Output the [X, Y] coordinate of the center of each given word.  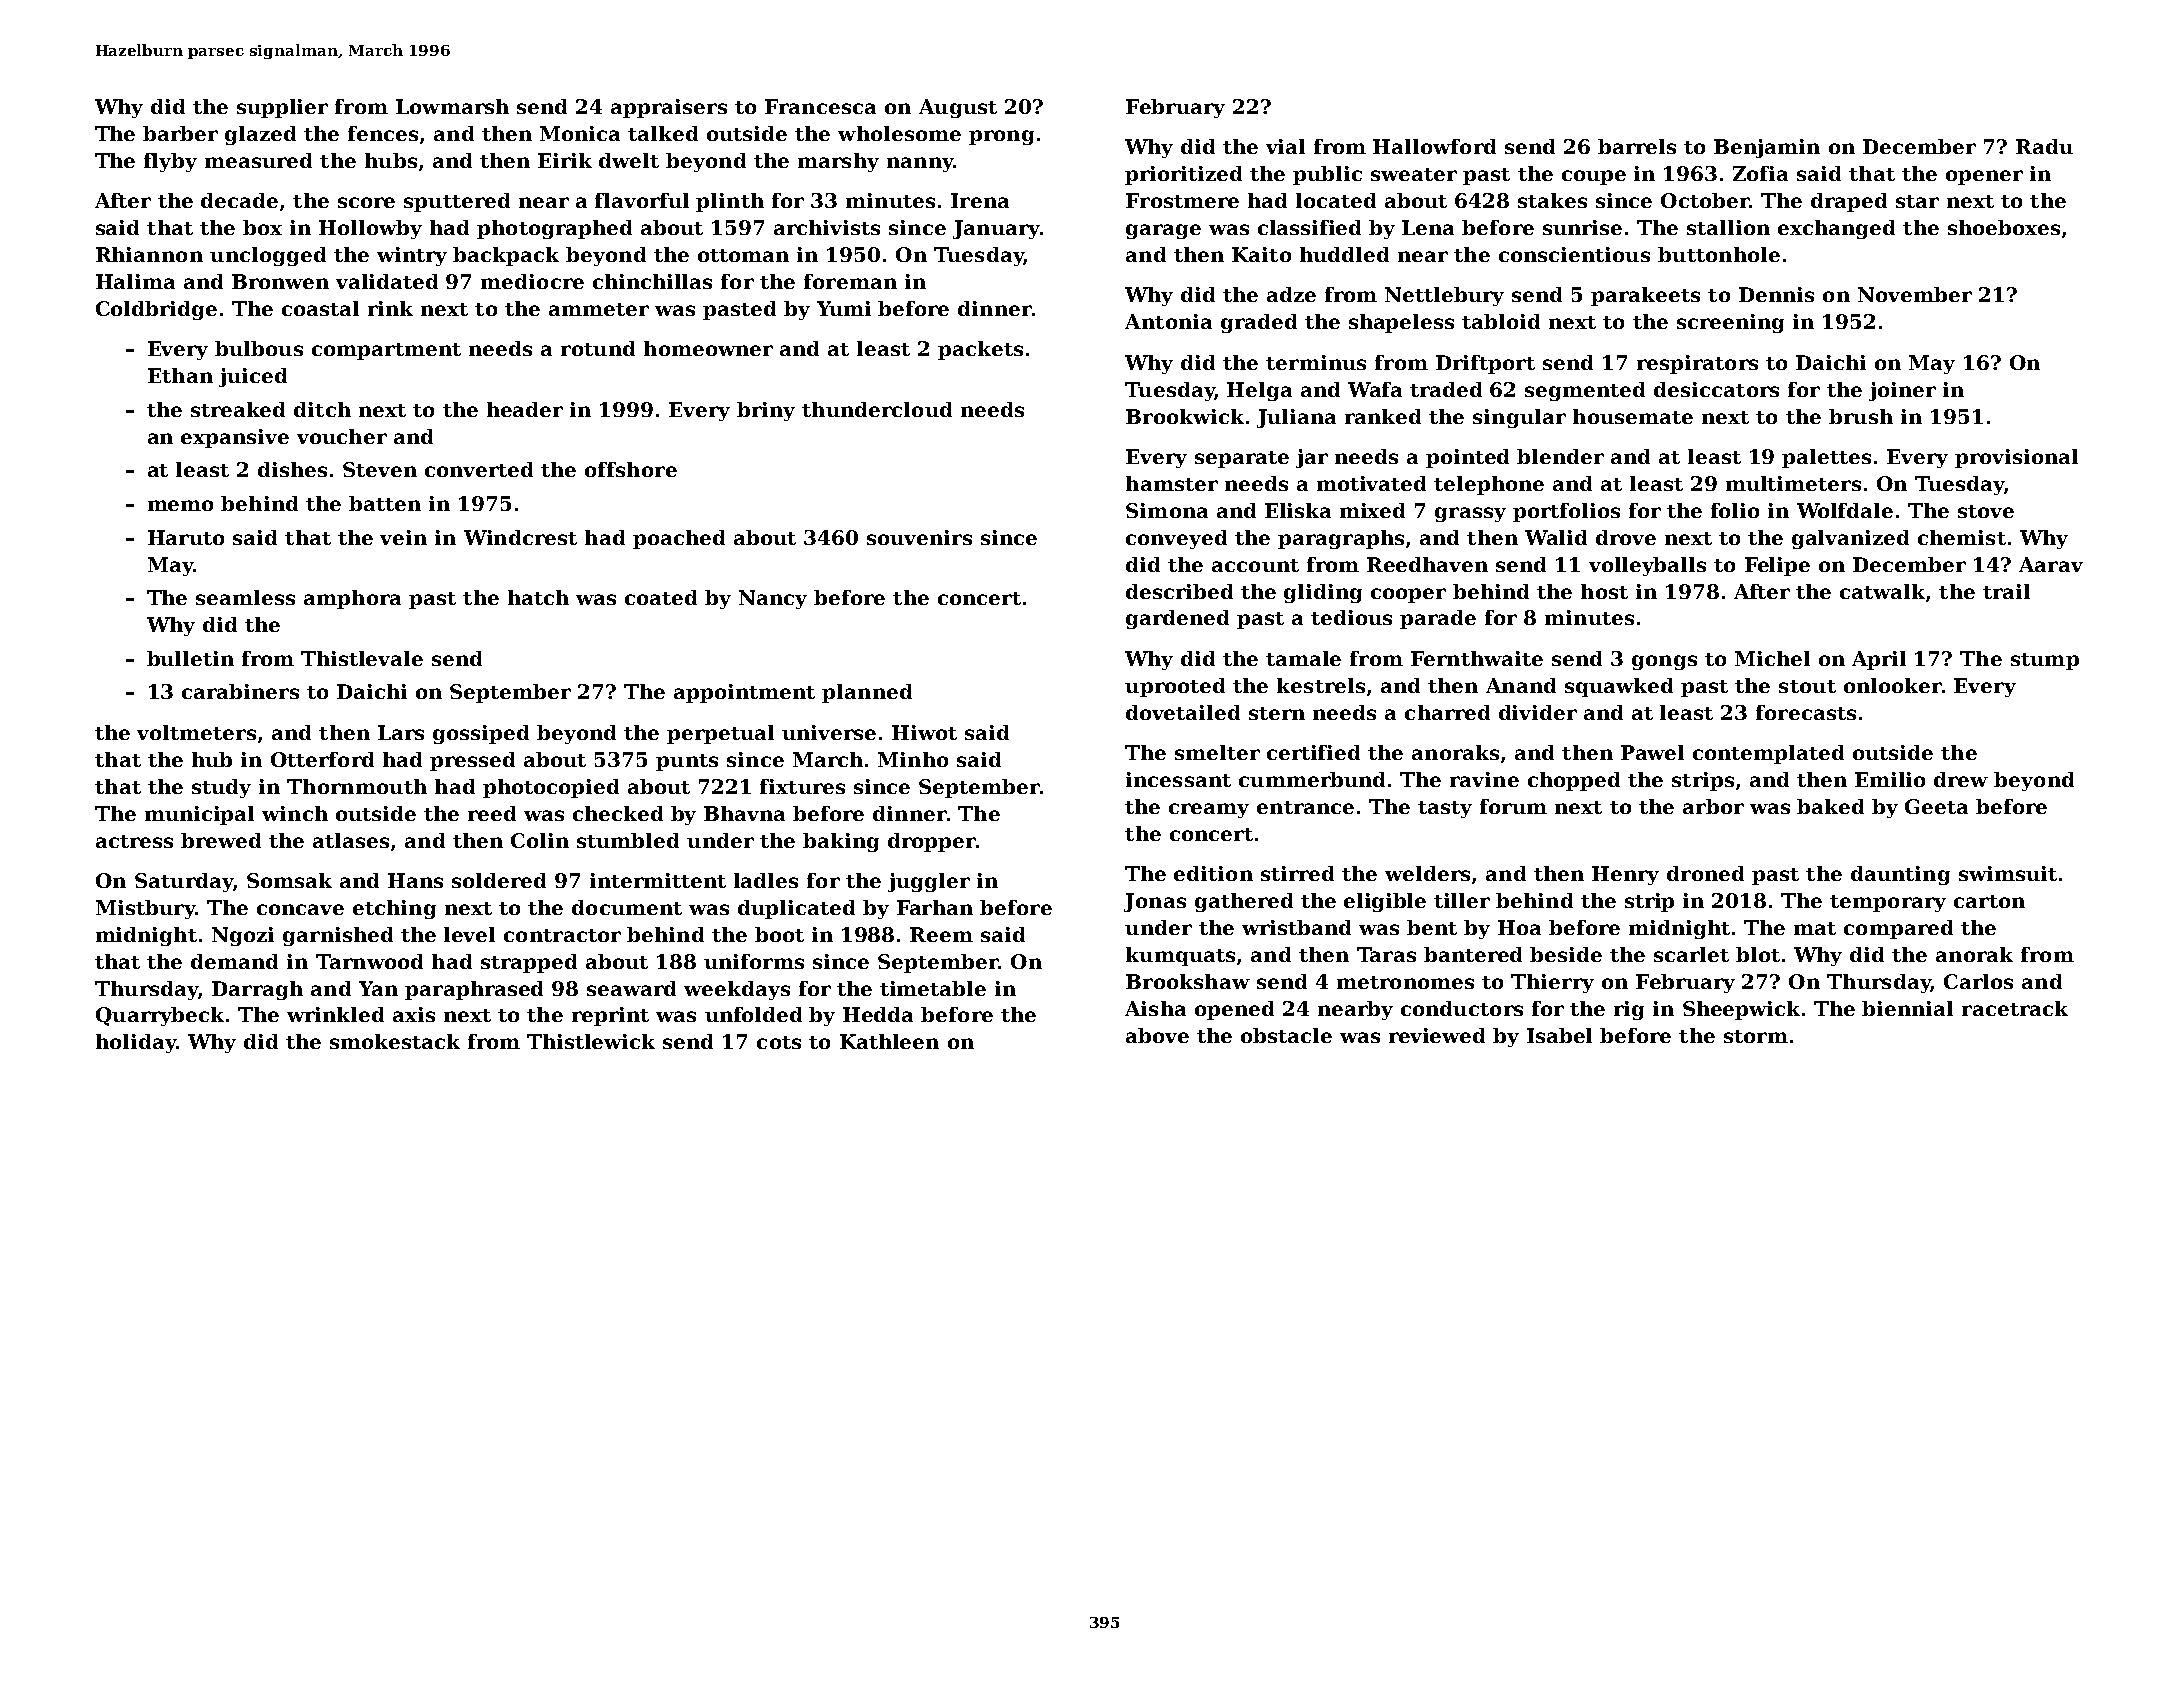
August [958, 108]
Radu [2044, 146]
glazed [260, 135]
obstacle [1286, 1035]
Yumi [844, 308]
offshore [631, 469]
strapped [529, 963]
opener [1984, 177]
